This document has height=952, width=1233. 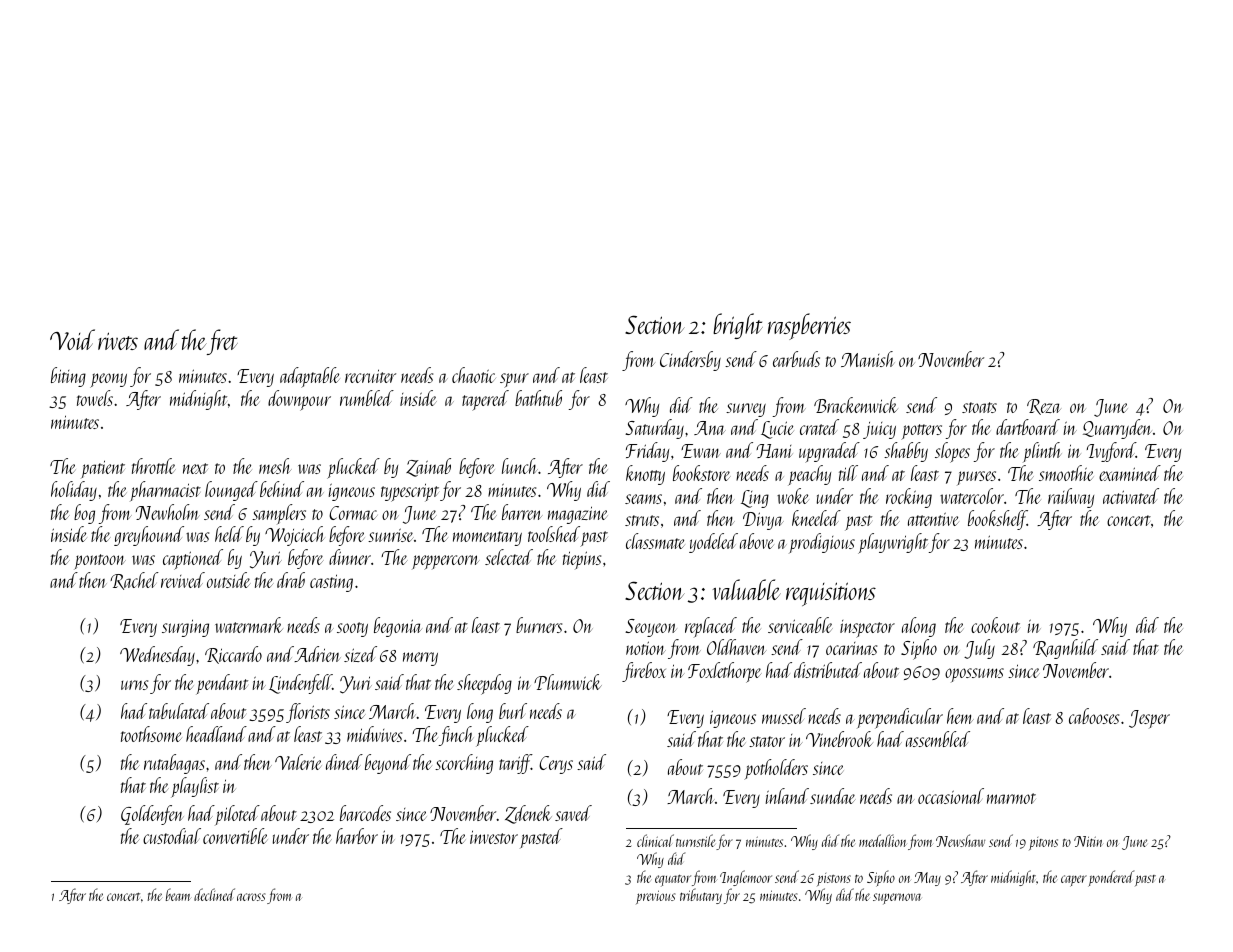 I want to click on bookstore, so click(x=702, y=473).
